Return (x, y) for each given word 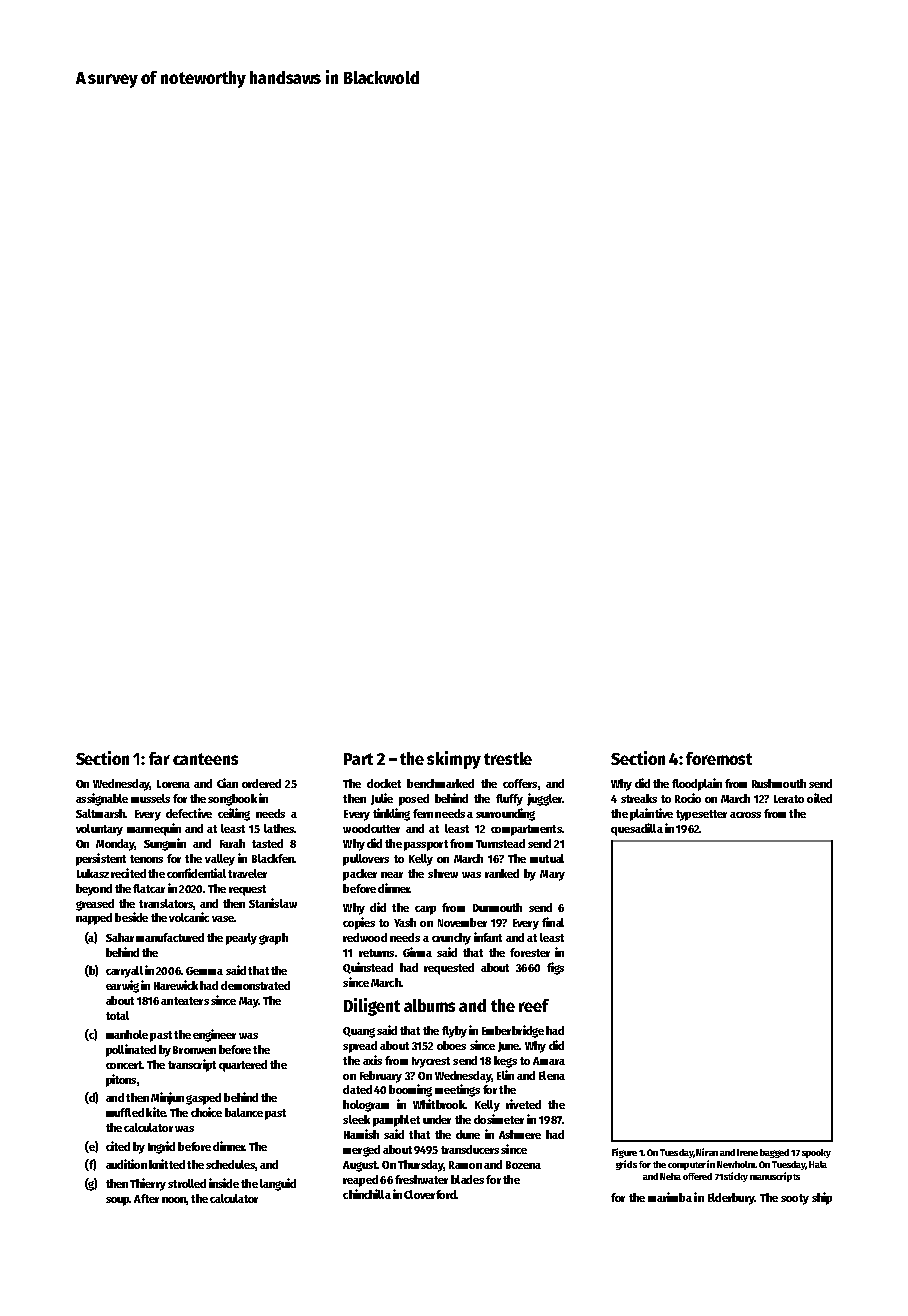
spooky (816, 1153)
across (745, 815)
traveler (247, 873)
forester (530, 952)
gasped (203, 1099)
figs (555, 968)
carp (425, 910)
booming (410, 1090)
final (553, 922)
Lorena (173, 784)
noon (174, 1200)
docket (384, 783)
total (117, 1015)
